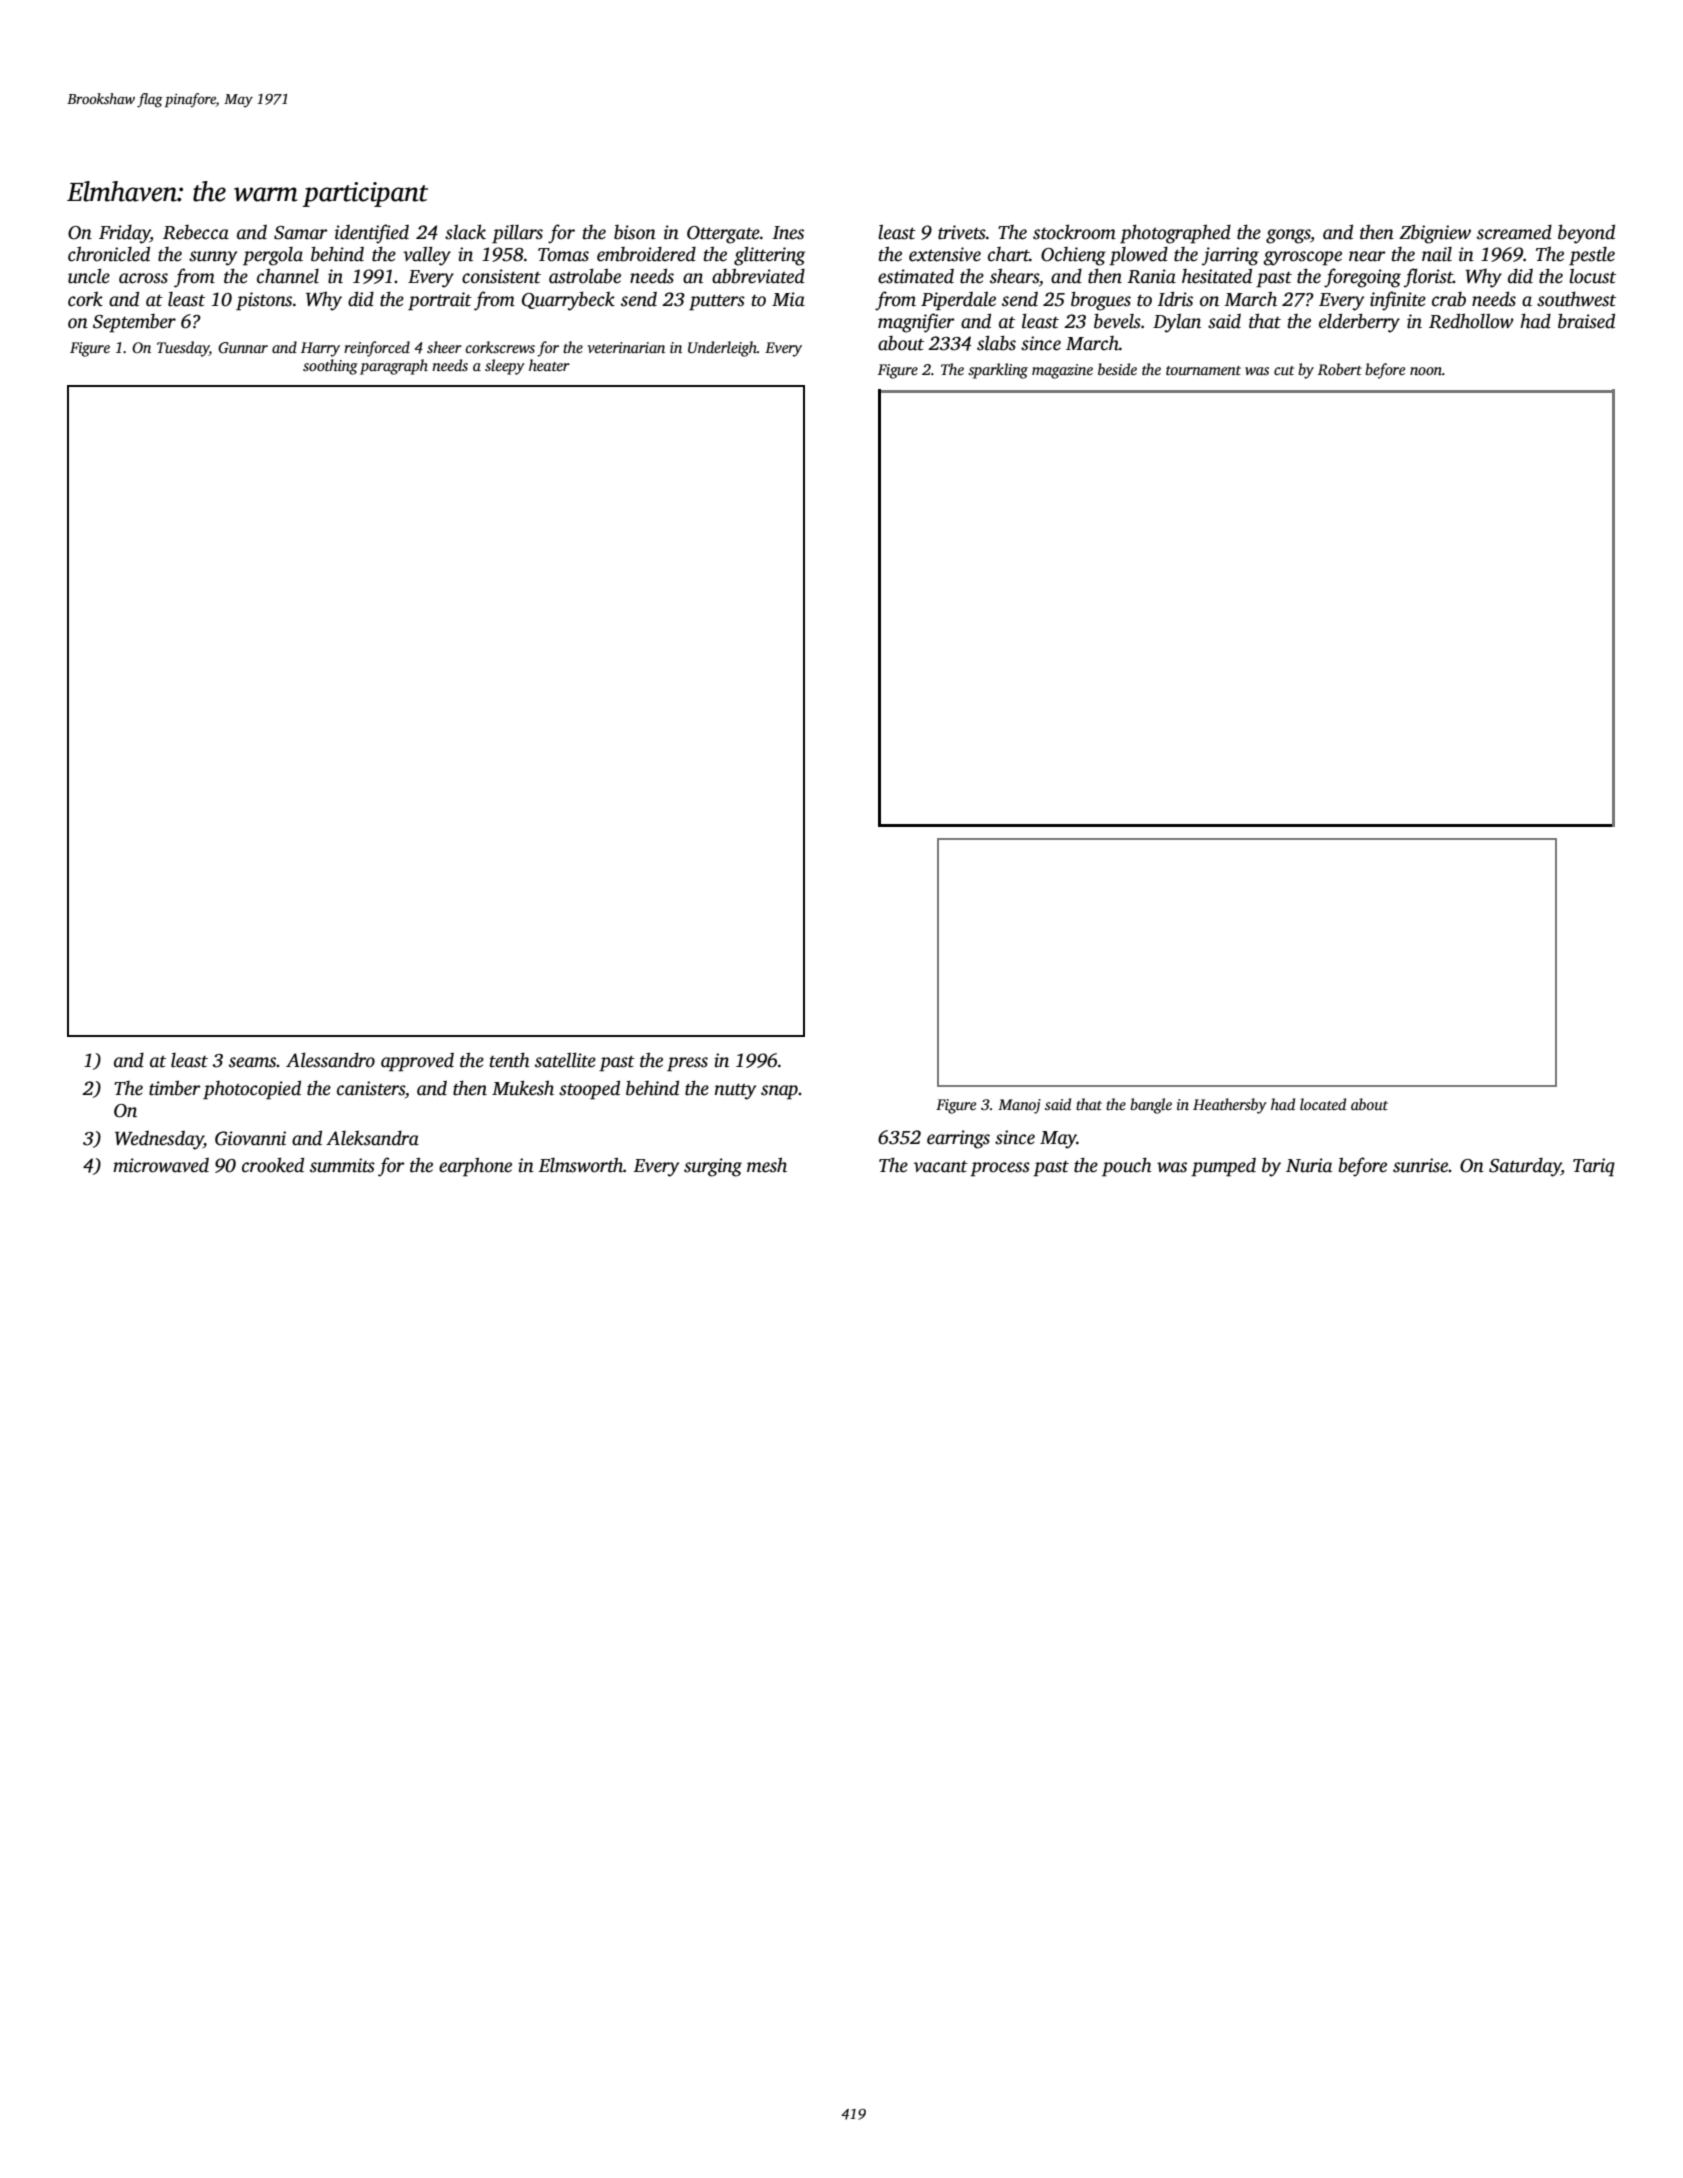 This page has width=1683, height=2178. I want to click on press, so click(687, 1064).
